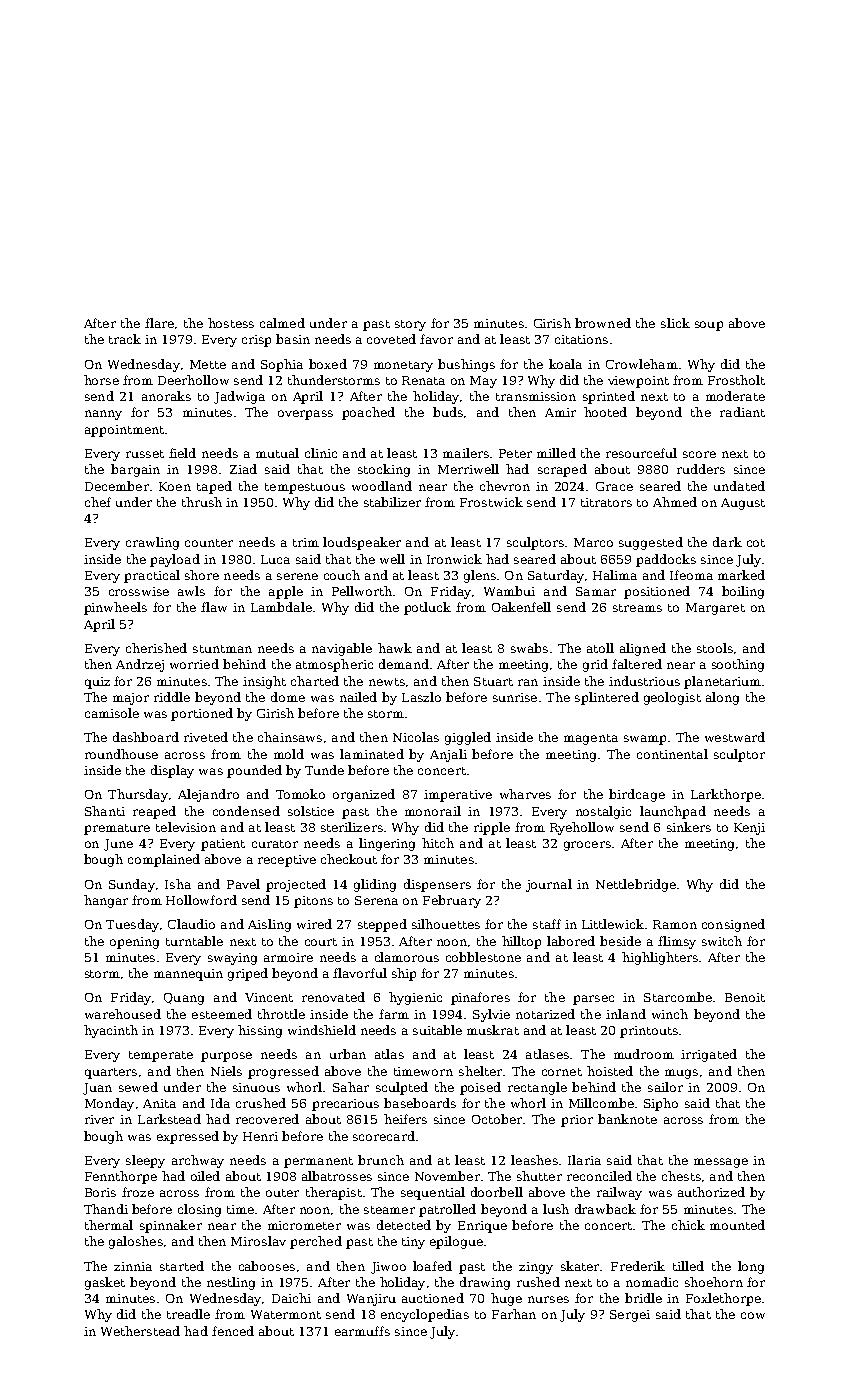 The width and height of the image is (849, 1400). Describe the element at coordinates (233, 1331) in the image. I see `fenced` at that location.
